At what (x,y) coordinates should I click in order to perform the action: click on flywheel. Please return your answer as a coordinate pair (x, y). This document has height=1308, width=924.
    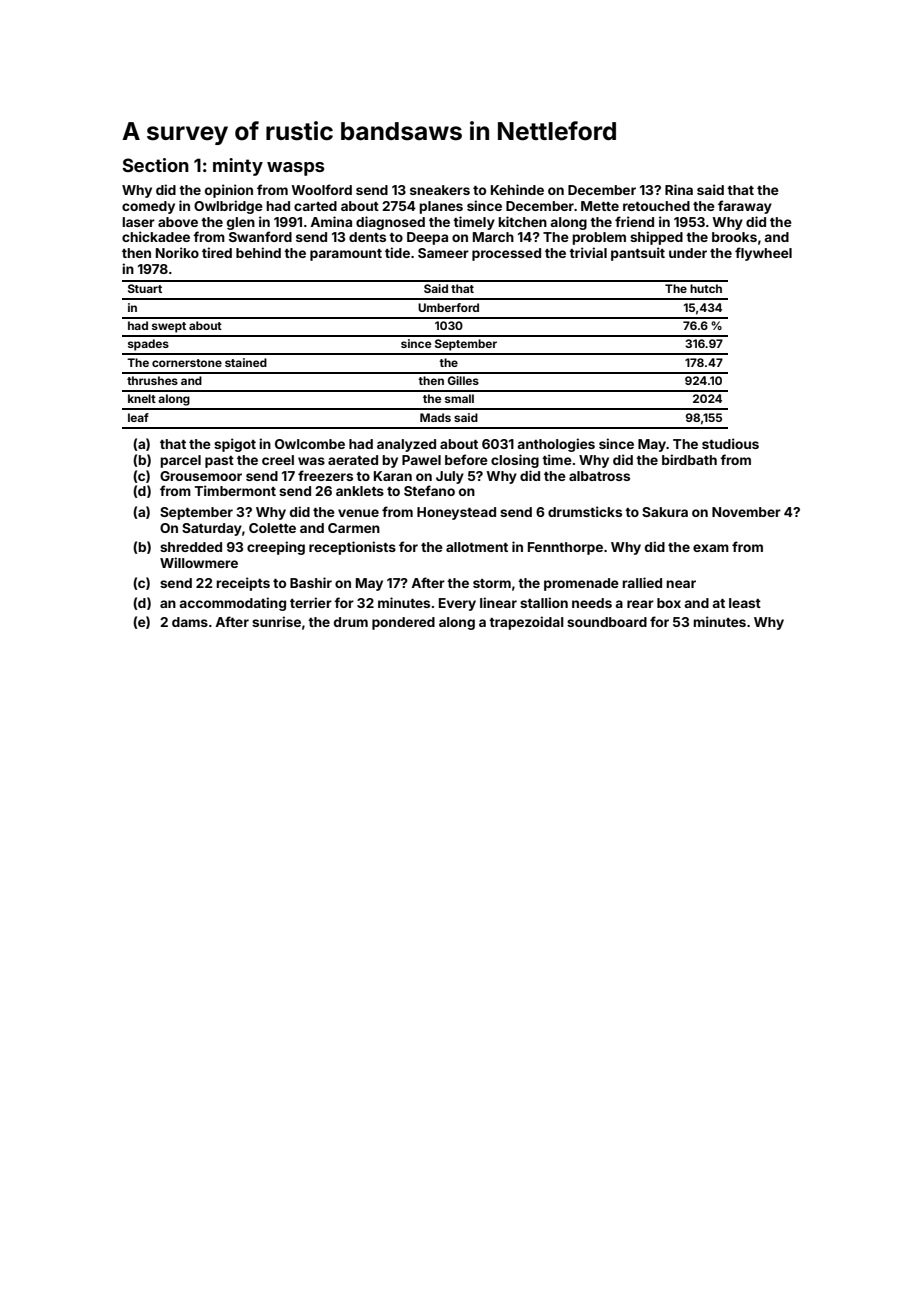
    Looking at the image, I should click on (763, 254).
